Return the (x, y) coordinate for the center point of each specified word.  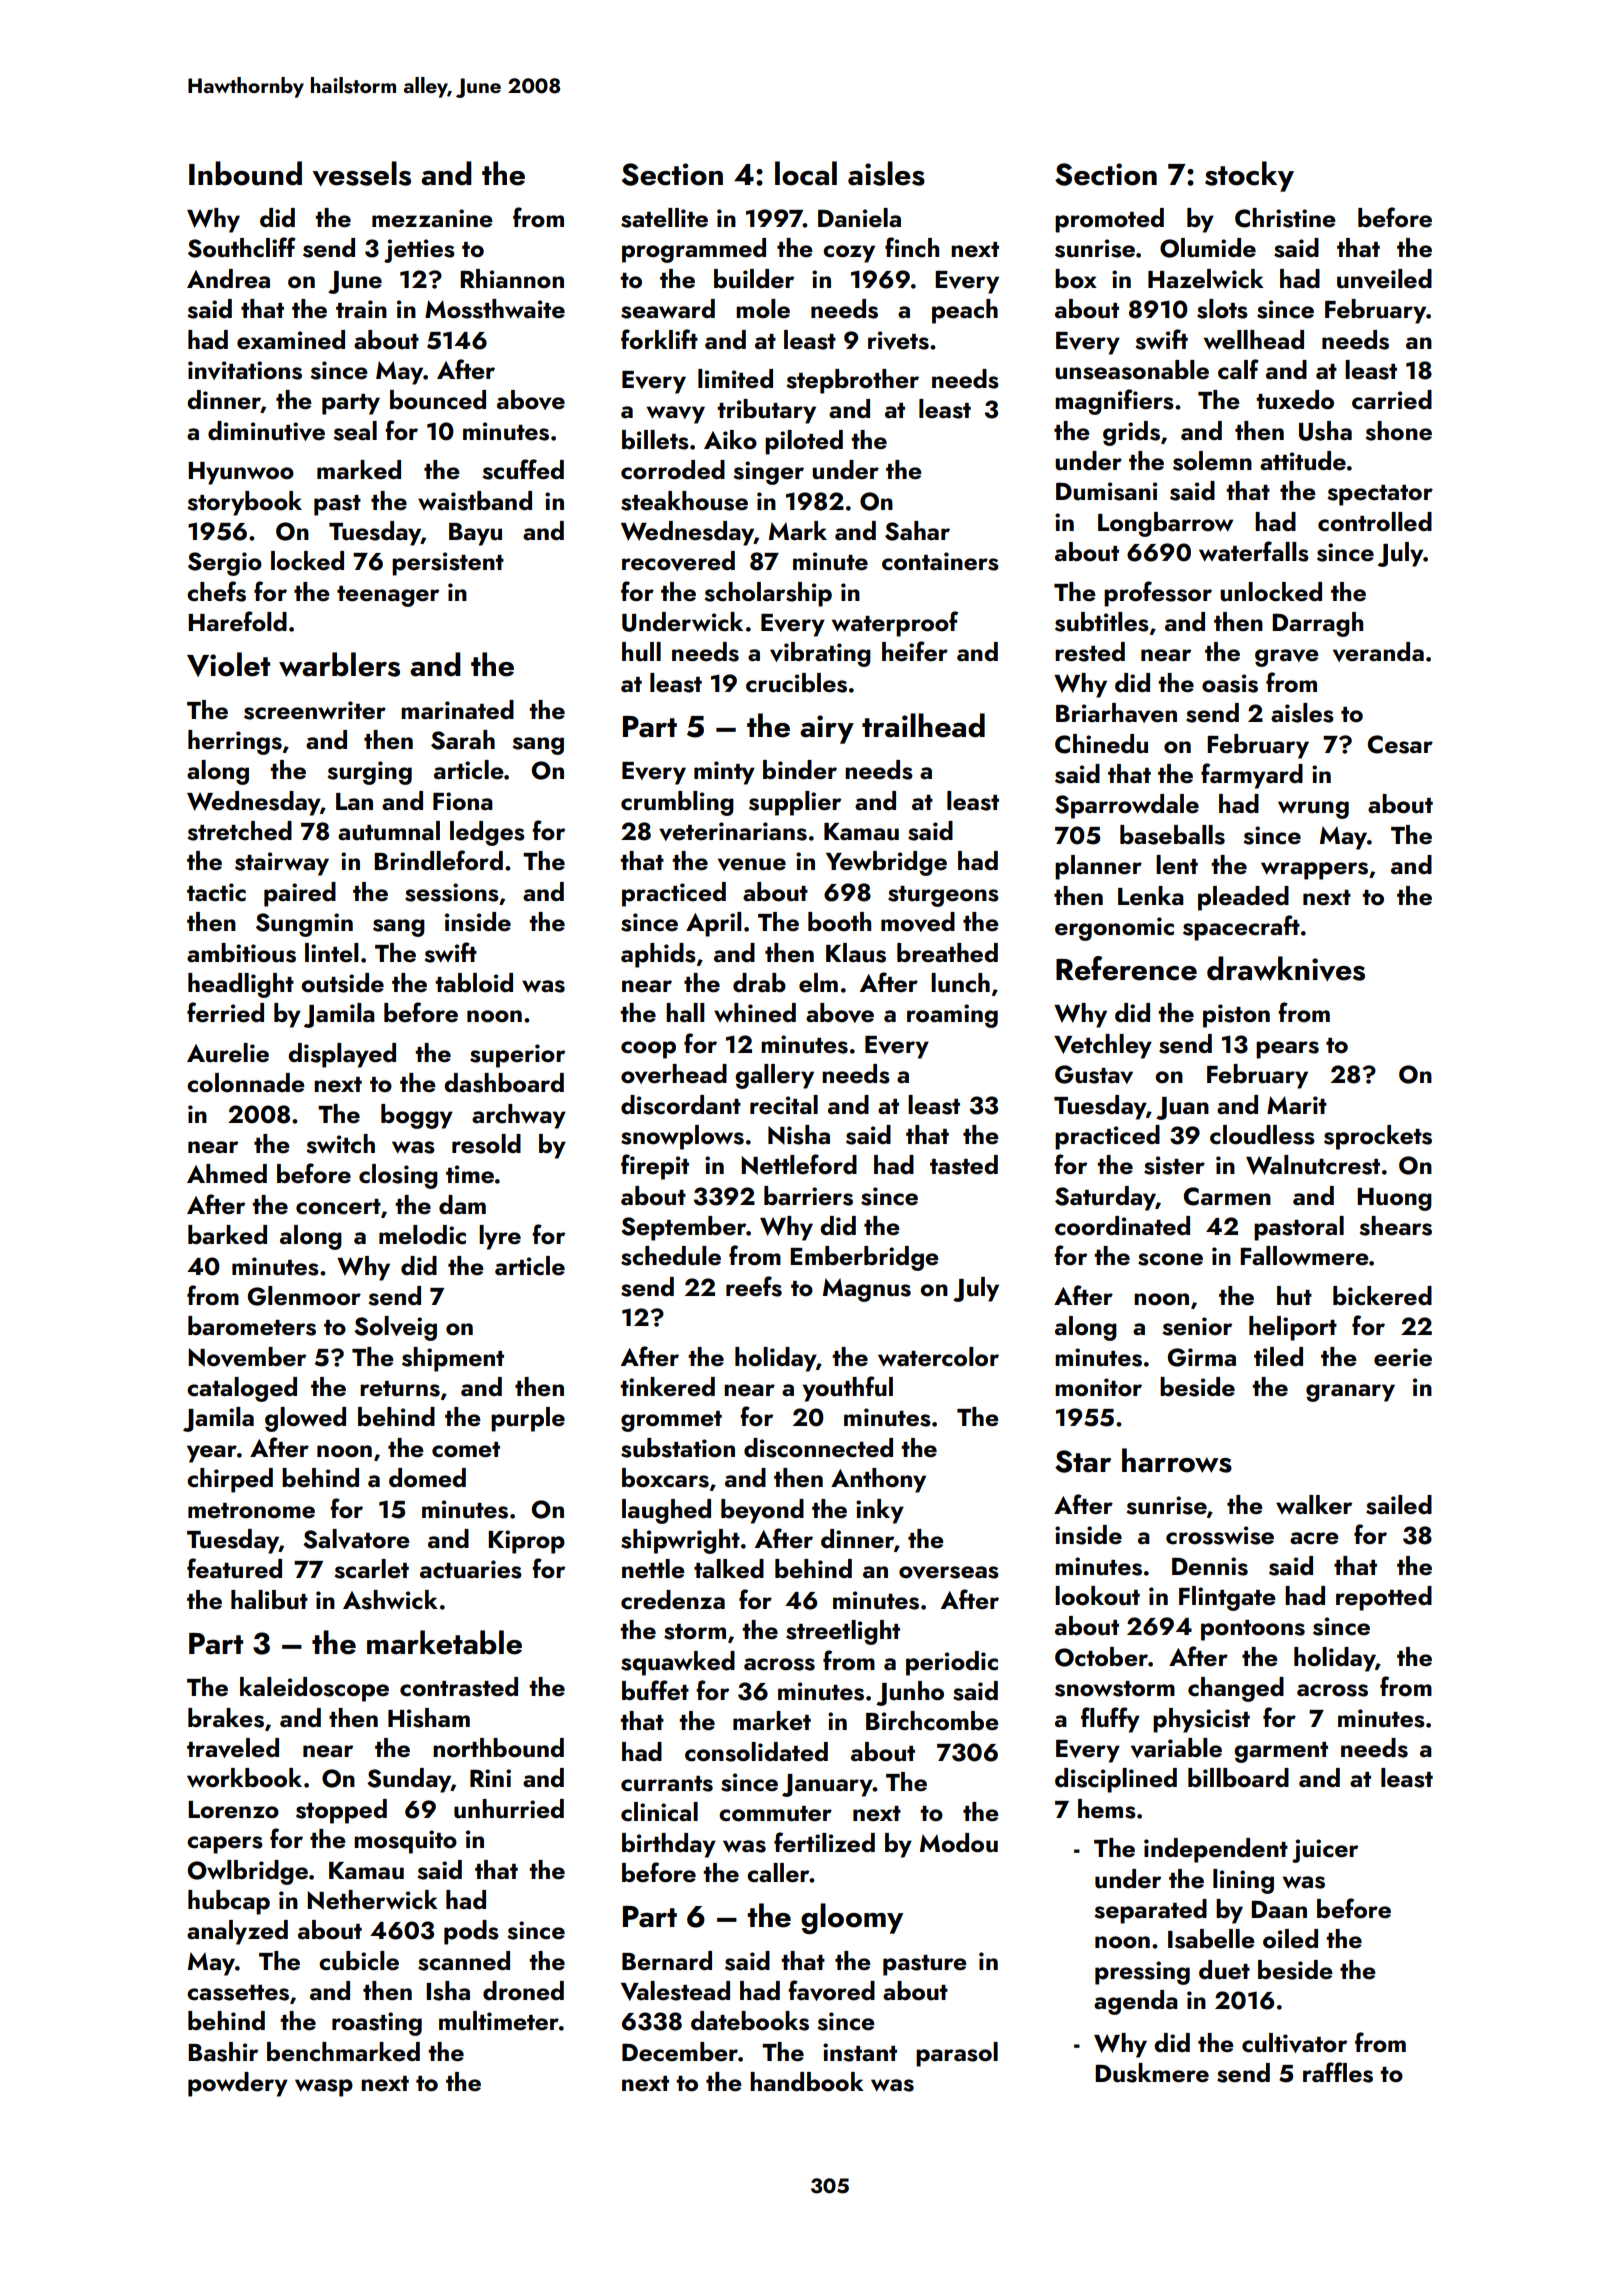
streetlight (843, 1632)
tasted (964, 1165)
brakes (226, 1718)
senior (1197, 1326)
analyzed (237, 1932)
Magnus (867, 1290)
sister (1174, 1165)
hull (641, 652)
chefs (216, 591)
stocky (1249, 176)
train (361, 309)
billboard (1238, 1778)
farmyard (1252, 776)
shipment (453, 1359)
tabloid (474, 983)
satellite (664, 218)
